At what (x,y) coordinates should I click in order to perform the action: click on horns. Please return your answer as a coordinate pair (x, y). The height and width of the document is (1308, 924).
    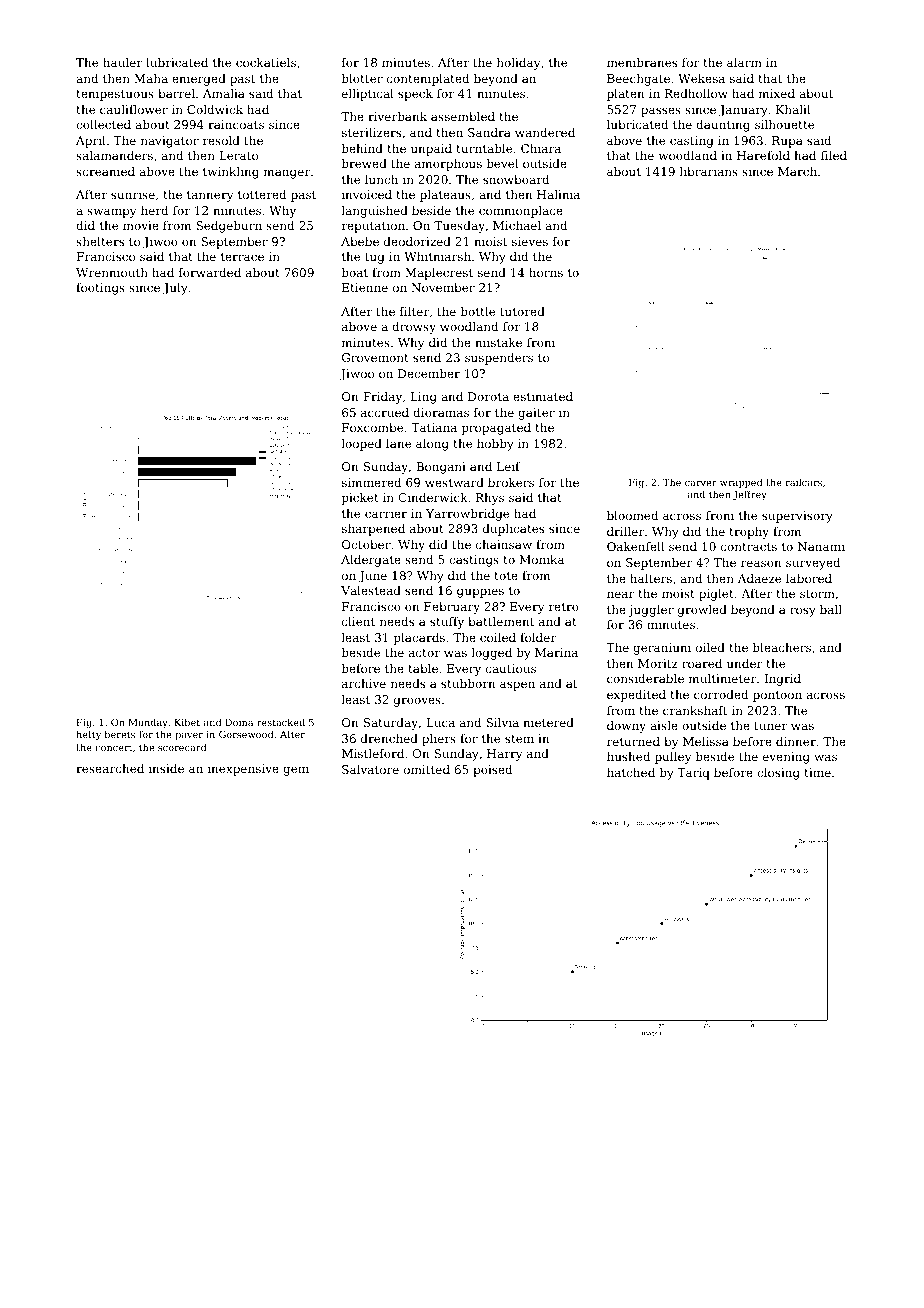
    Looking at the image, I should click on (546, 272).
